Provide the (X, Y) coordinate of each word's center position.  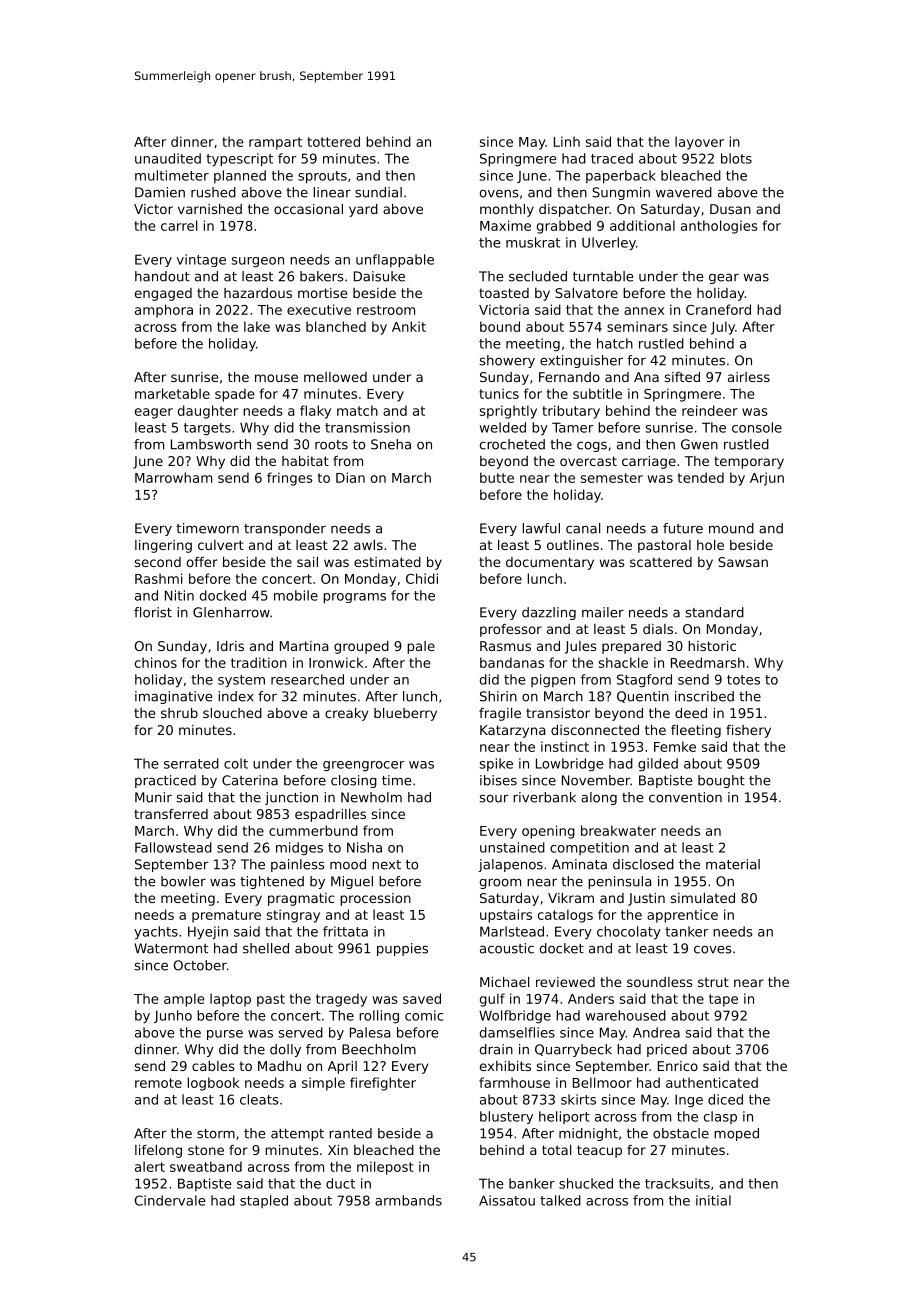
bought (721, 781)
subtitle (597, 393)
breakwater (618, 830)
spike (496, 764)
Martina (304, 646)
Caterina (250, 780)
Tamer (573, 427)
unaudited (168, 158)
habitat (305, 461)
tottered (333, 141)
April (342, 1067)
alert (150, 1166)
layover (699, 143)
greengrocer (364, 766)
